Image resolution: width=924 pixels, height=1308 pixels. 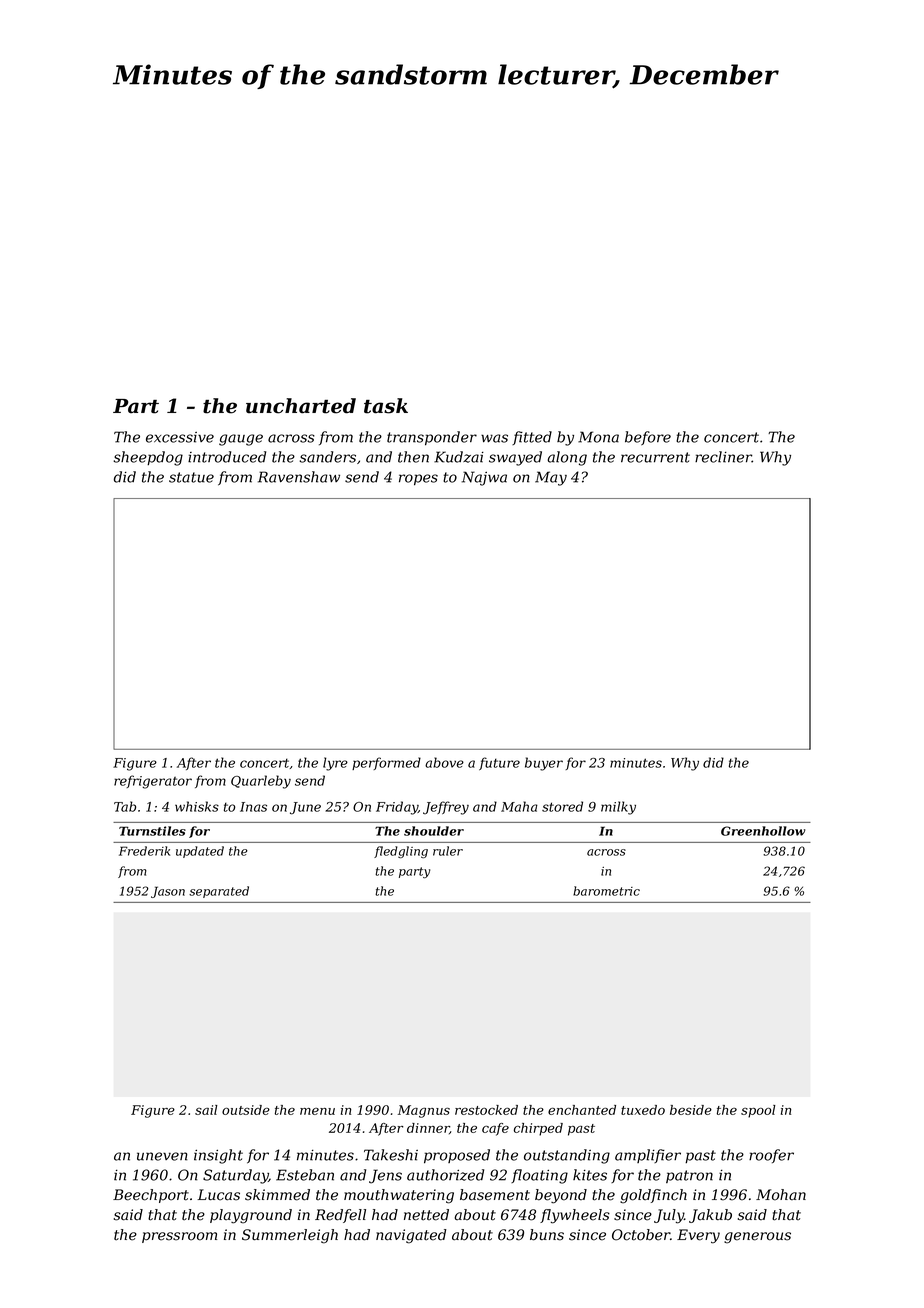 What do you see at coordinates (446, 808) in the screenshot?
I see `Jeffrey` at bounding box center [446, 808].
